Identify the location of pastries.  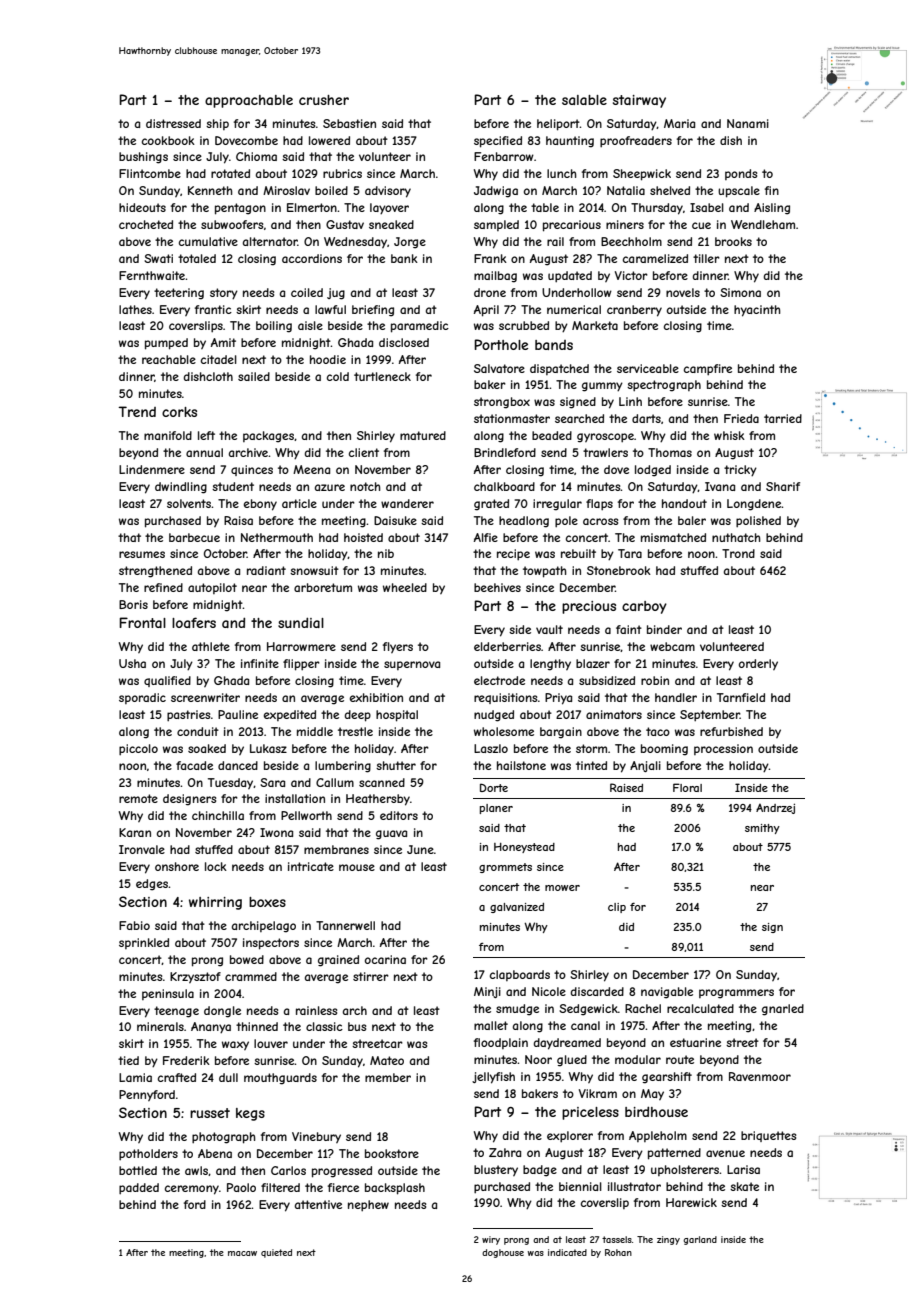
(188, 715).
